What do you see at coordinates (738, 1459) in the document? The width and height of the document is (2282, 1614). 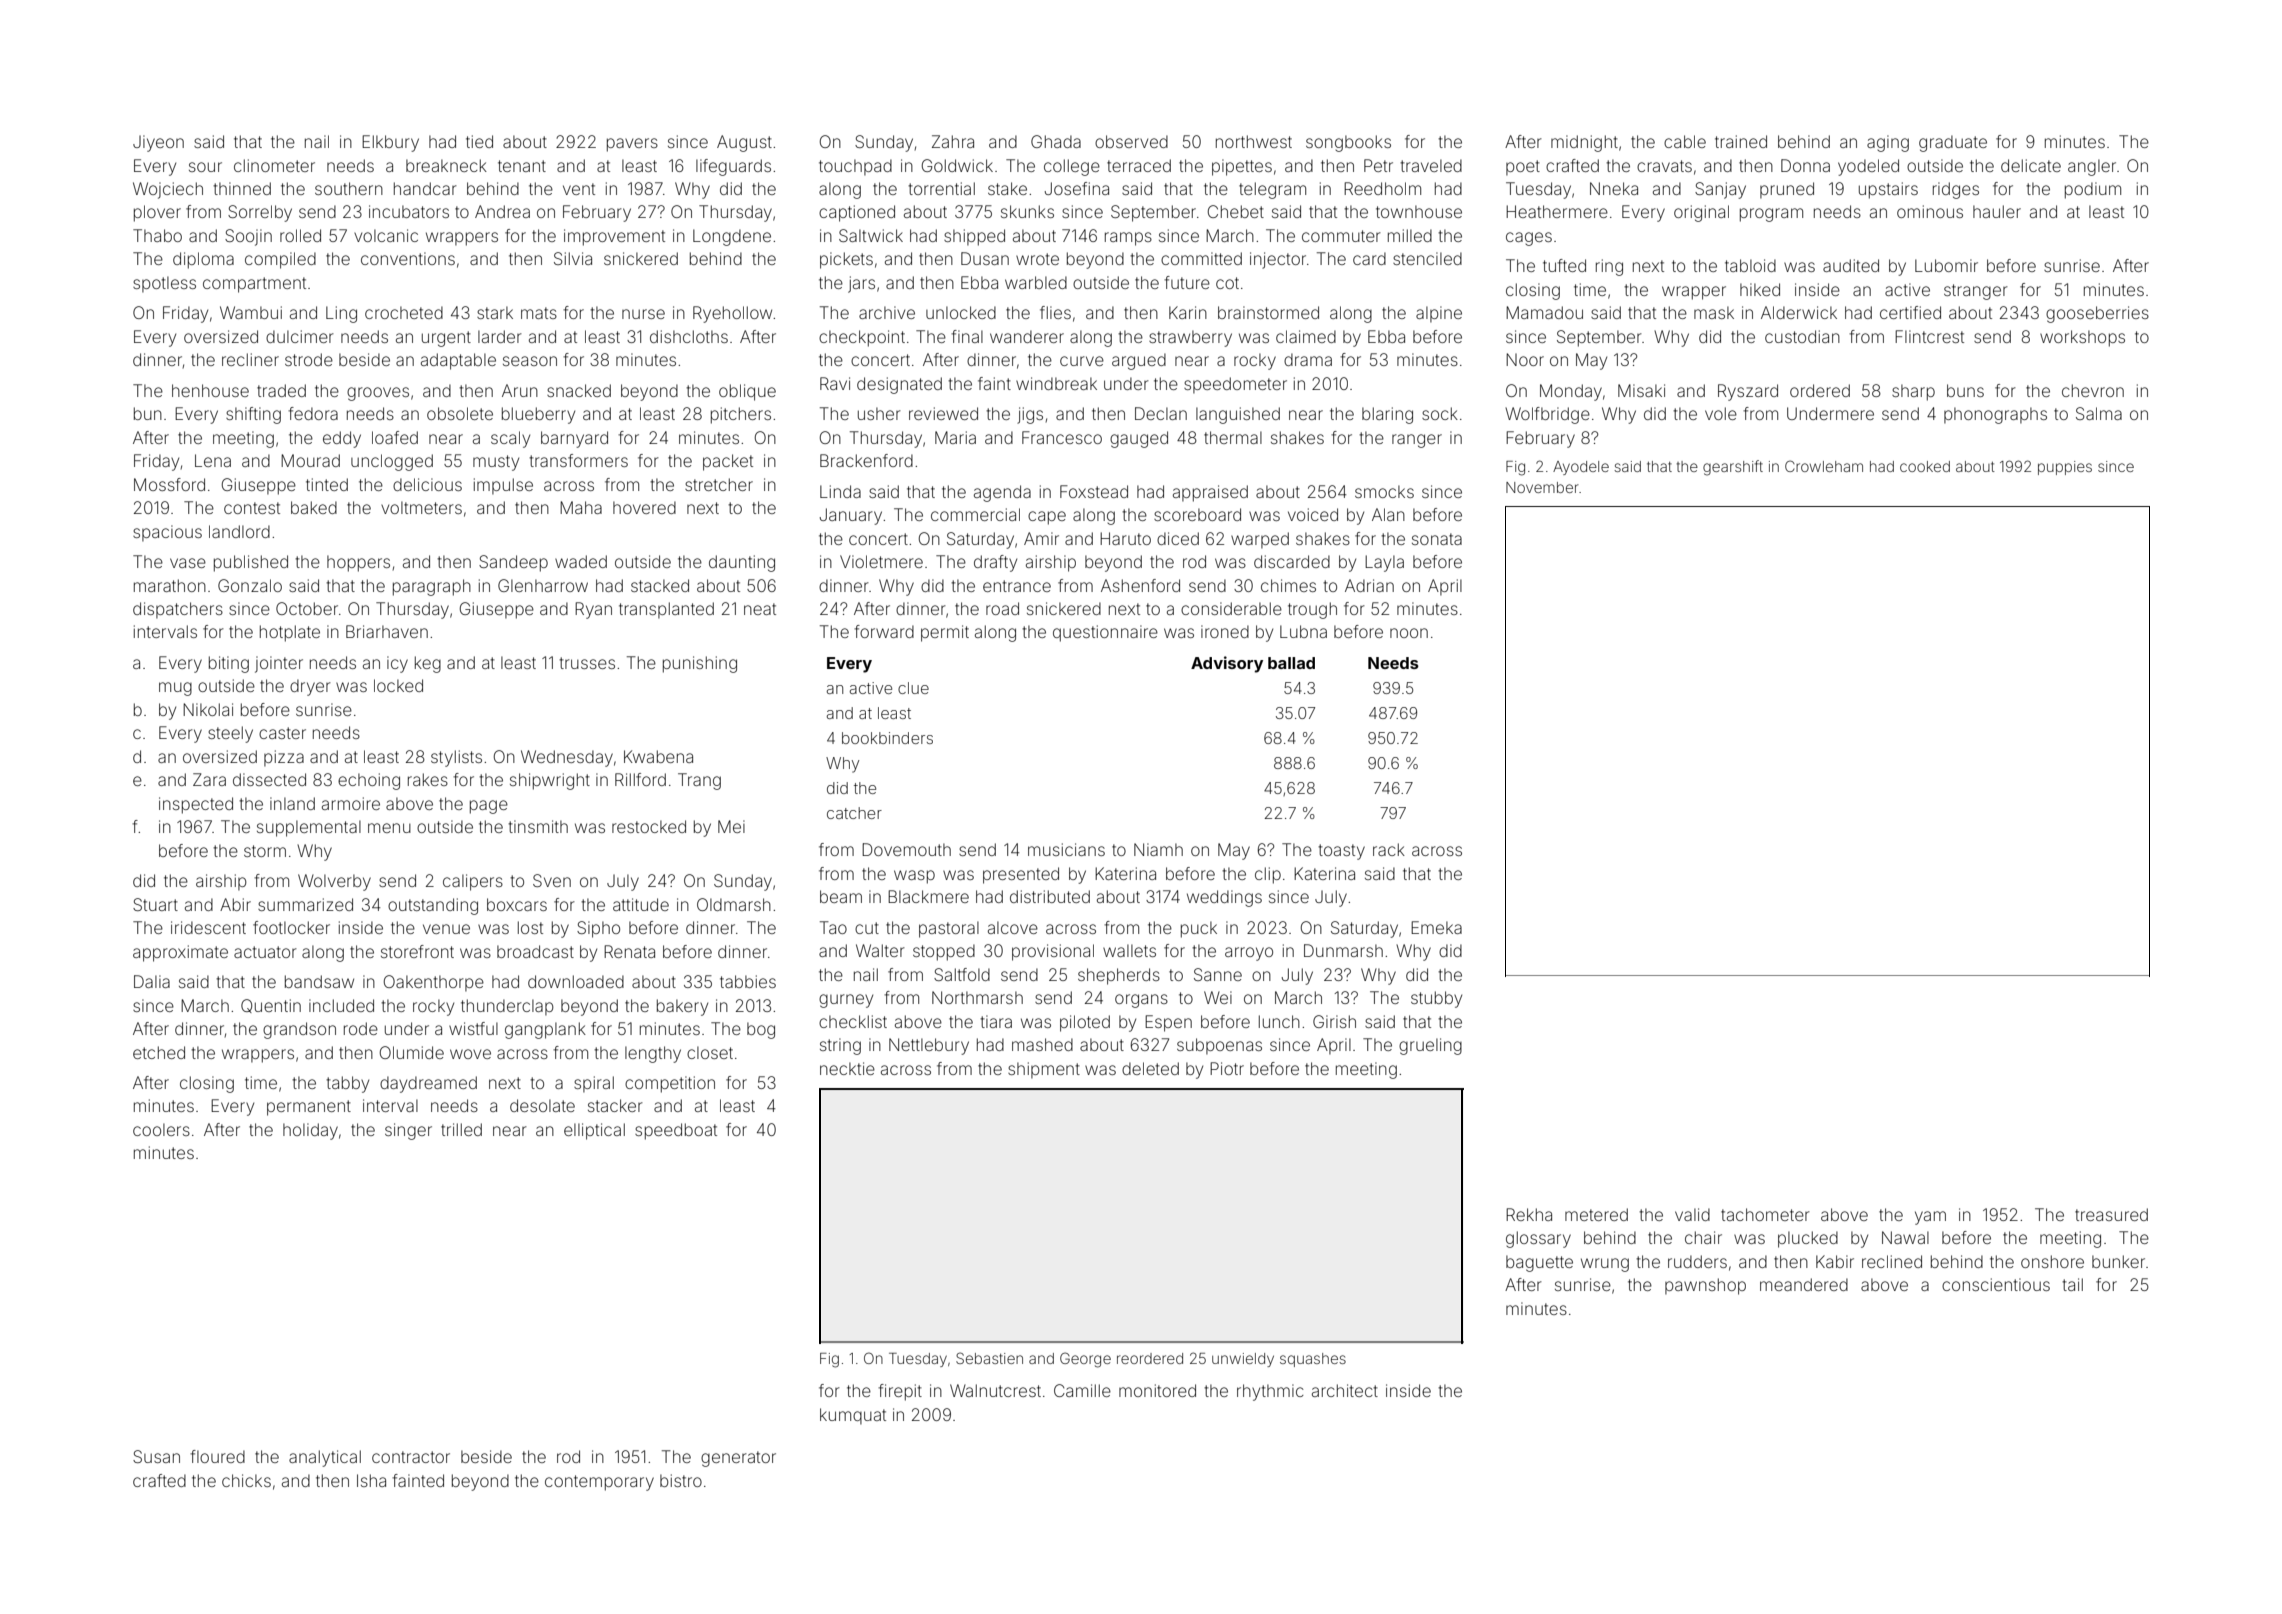 I see `generator` at bounding box center [738, 1459].
